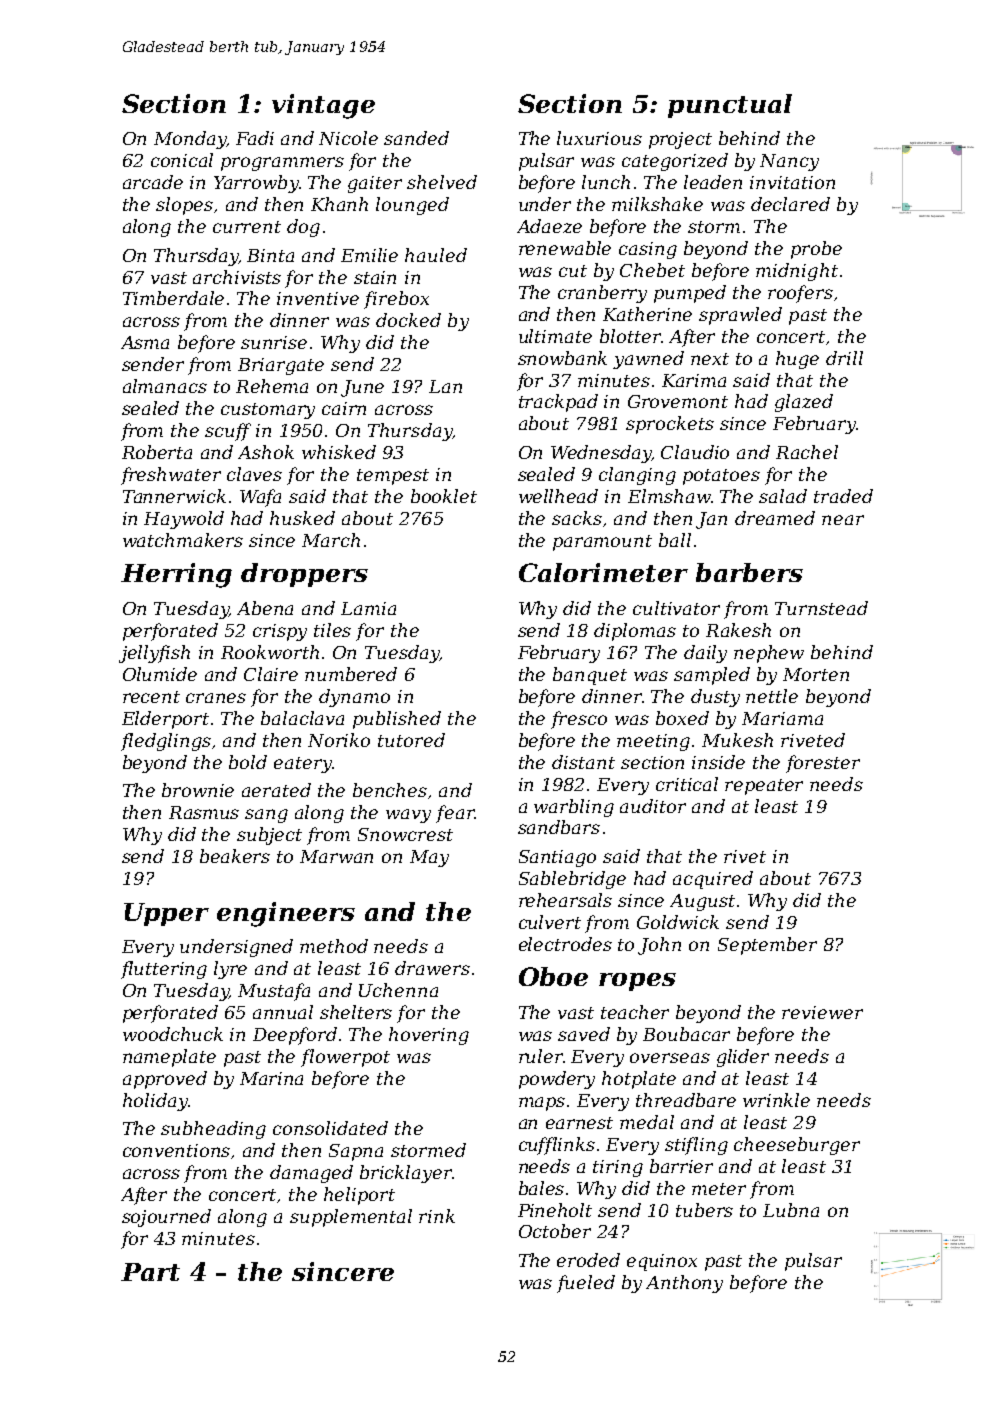 The height and width of the image is (1415, 996). Describe the element at coordinates (311, 1174) in the image. I see `damaged` at that location.
